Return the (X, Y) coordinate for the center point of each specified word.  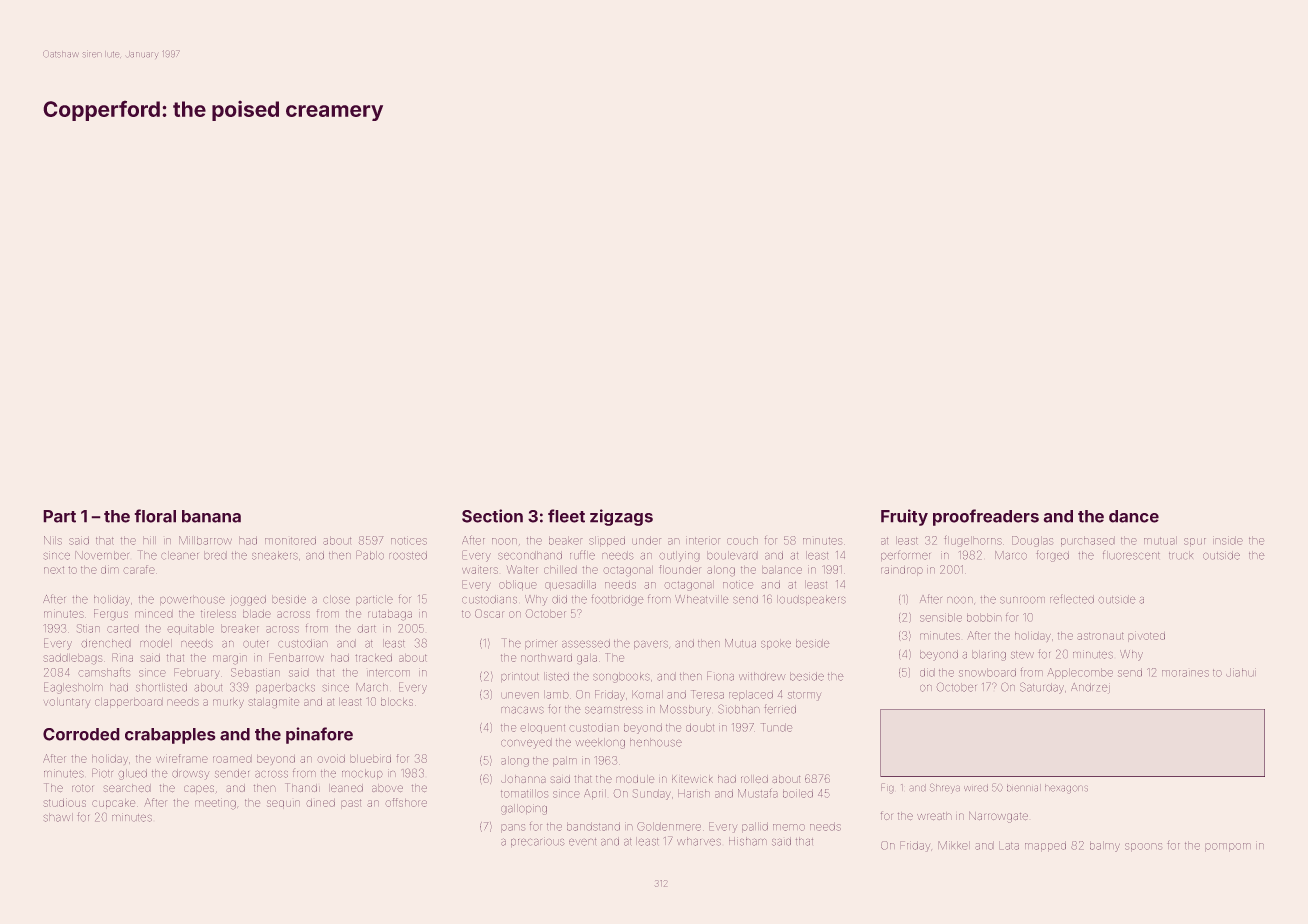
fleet (566, 516)
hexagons (1066, 789)
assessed (586, 643)
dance (1134, 516)
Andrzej (1090, 688)
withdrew (762, 676)
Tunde (776, 727)
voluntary (67, 703)
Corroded (81, 734)
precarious (538, 842)
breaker (240, 628)
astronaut (1100, 636)
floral (155, 516)
